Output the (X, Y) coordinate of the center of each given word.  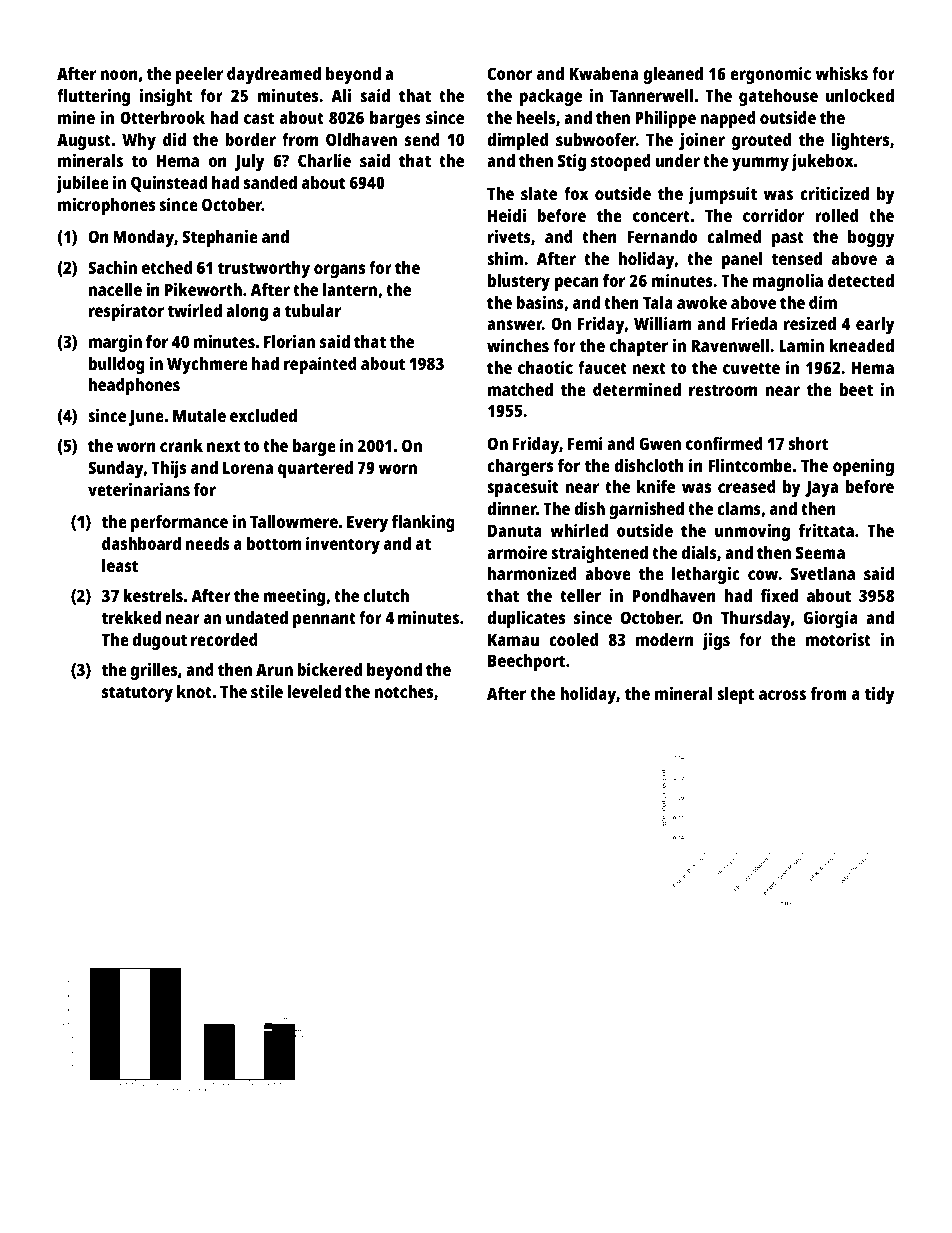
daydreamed (274, 75)
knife (656, 486)
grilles (154, 671)
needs (208, 543)
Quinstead (169, 184)
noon (119, 75)
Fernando (662, 236)
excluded (263, 415)
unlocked (859, 95)
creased (747, 486)
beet (856, 389)
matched (520, 389)
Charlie (324, 160)
